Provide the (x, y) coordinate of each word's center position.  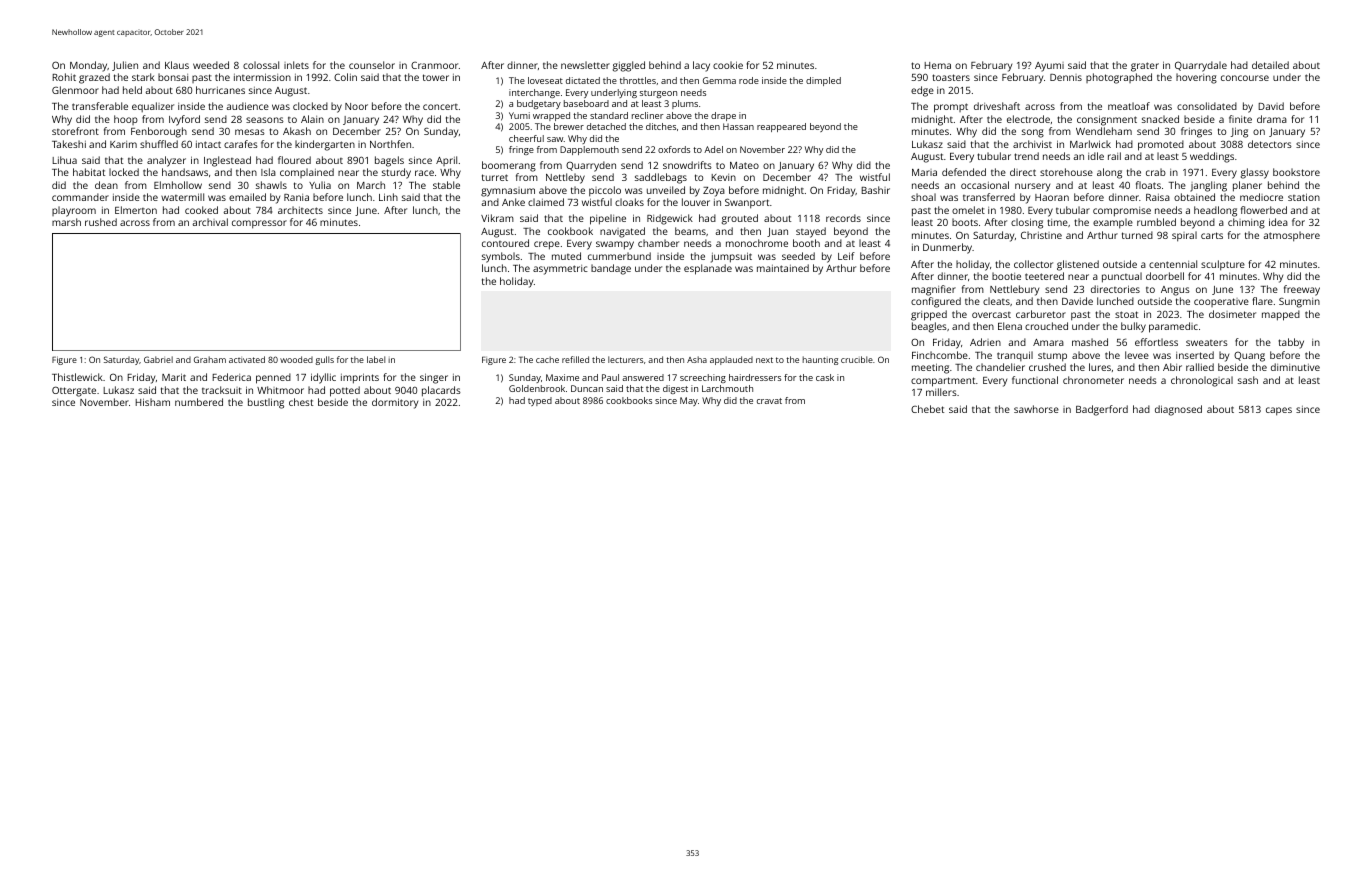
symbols (501, 257)
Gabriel (158, 359)
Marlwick (1090, 144)
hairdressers (755, 377)
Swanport (747, 203)
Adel (713, 149)
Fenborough (159, 132)
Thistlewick (77, 377)
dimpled (823, 81)
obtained (1194, 197)
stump (1052, 357)
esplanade (708, 269)
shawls (271, 185)
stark (143, 77)
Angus (1175, 291)
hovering (1196, 78)
